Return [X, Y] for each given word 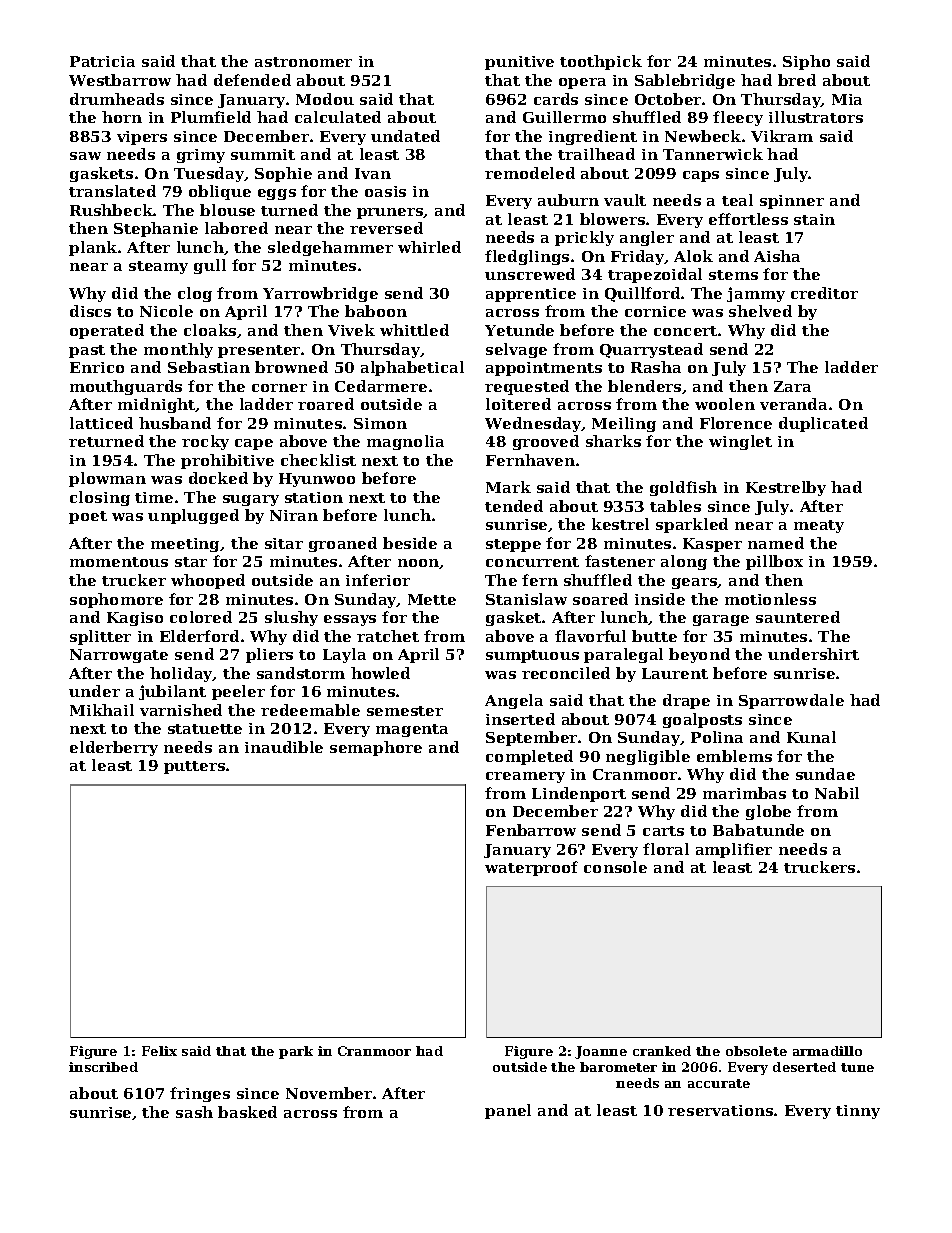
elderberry [114, 748]
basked [247, 1112]
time [154, 497]
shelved [760, 311]
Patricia [102, 61]
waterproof [531, 868]
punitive [519, 63]
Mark [508, 487]
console [615, 867]
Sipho [806, 62]
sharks [613, 441]
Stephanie [156, 229]
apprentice [531, 295]
